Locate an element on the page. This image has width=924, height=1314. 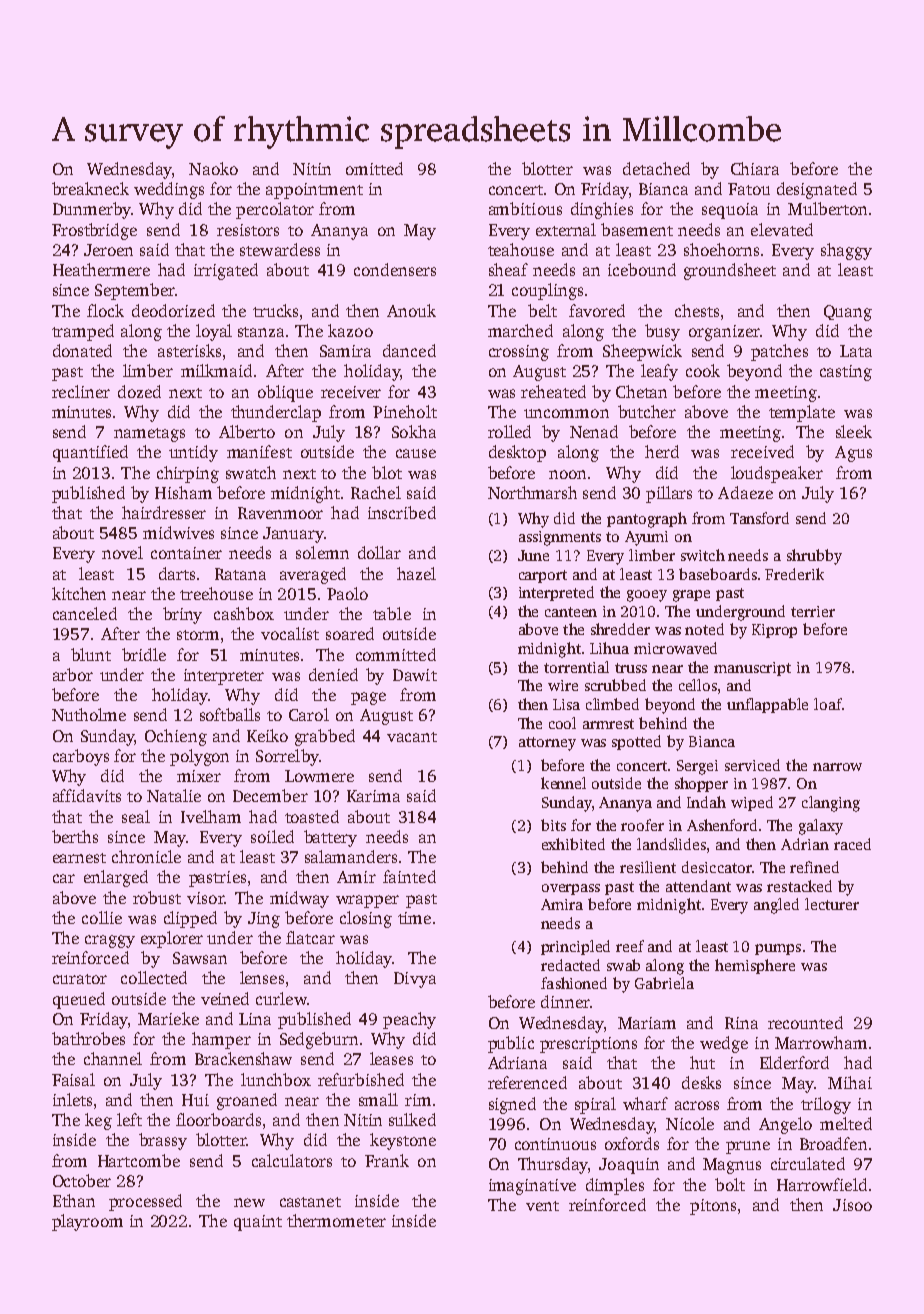
asterisks is located at coordinates (189, 350).
